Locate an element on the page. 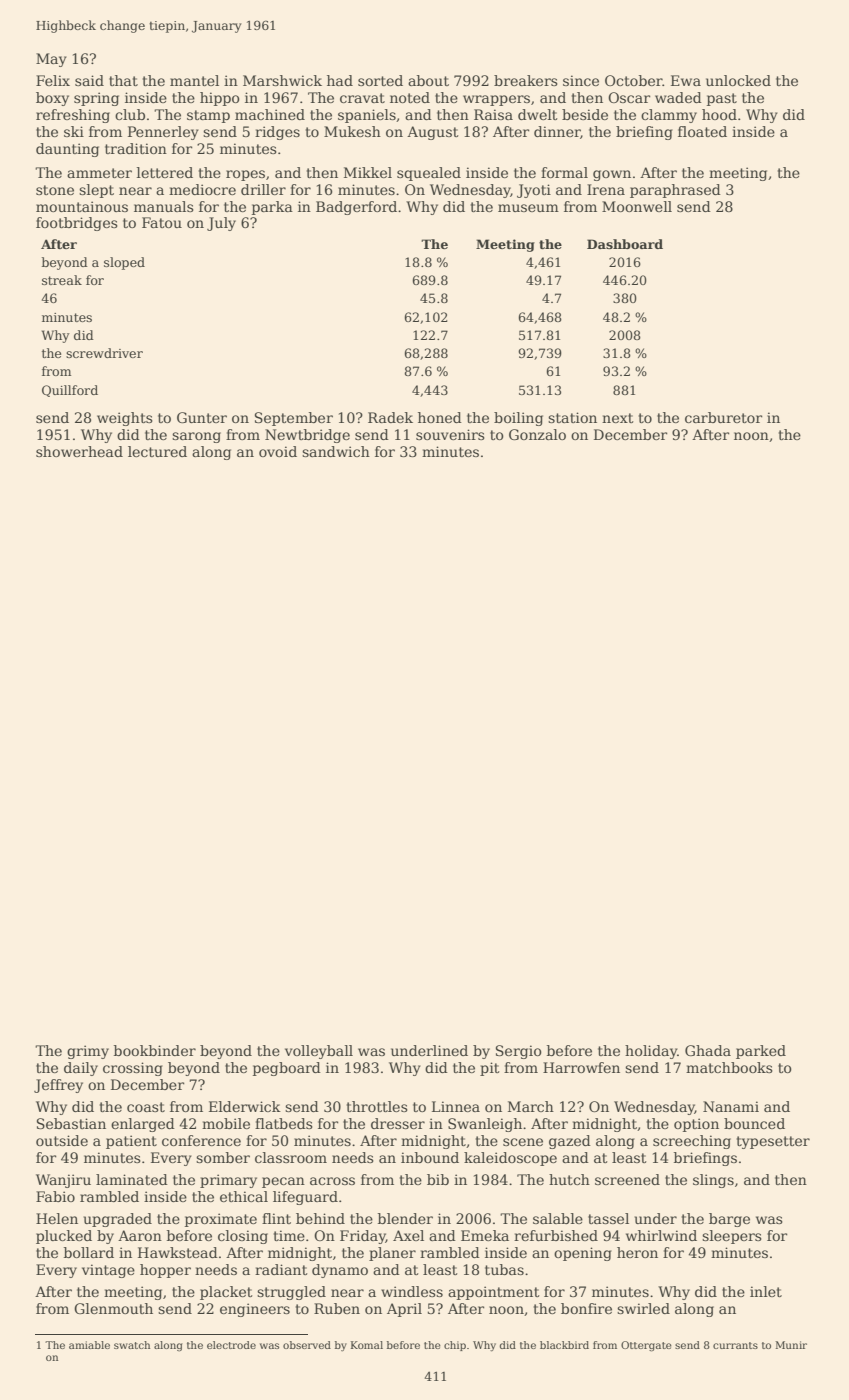  unlocked is located at coordinates (738, 80).
